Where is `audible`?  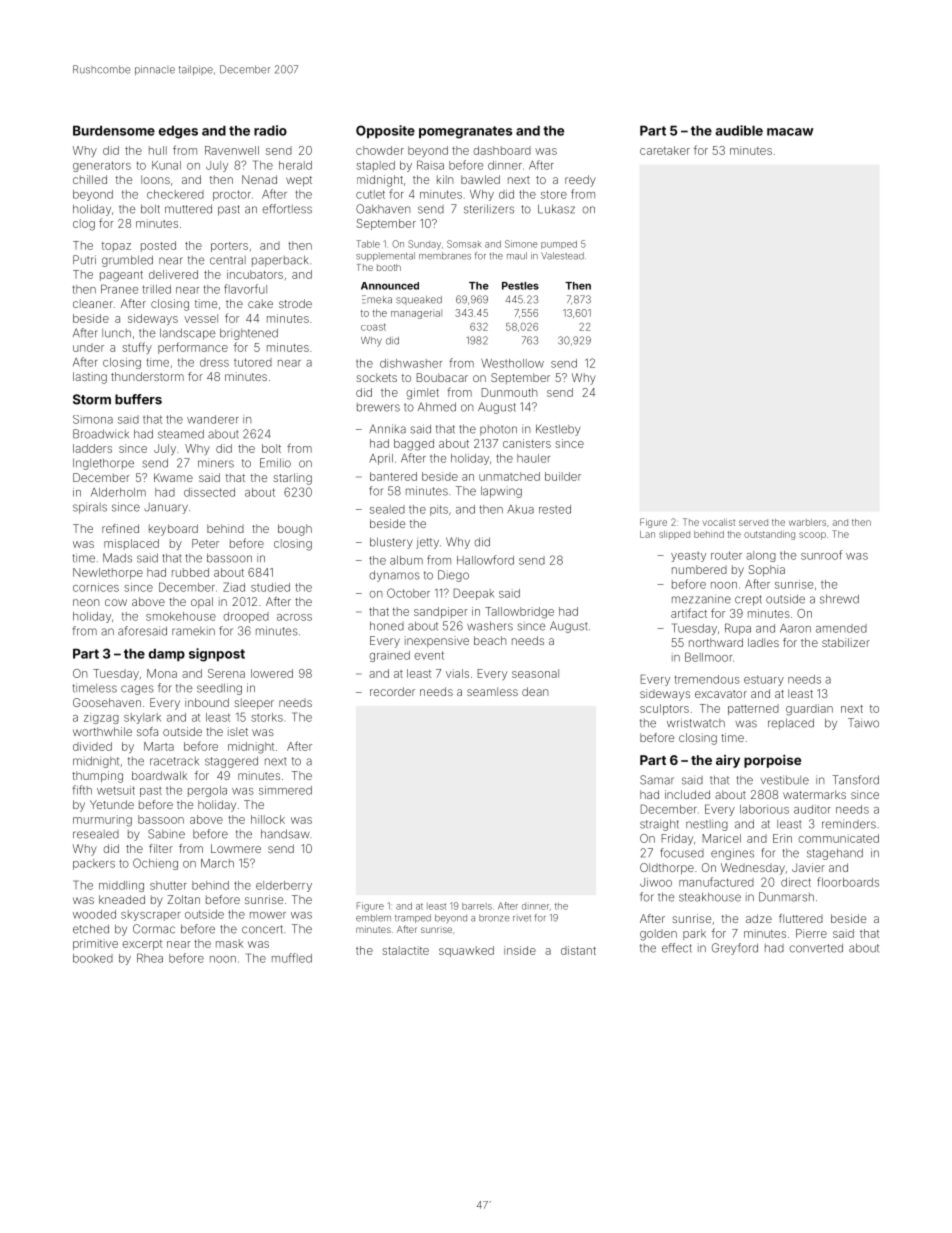 audible is located at coordinates (739, 130).
